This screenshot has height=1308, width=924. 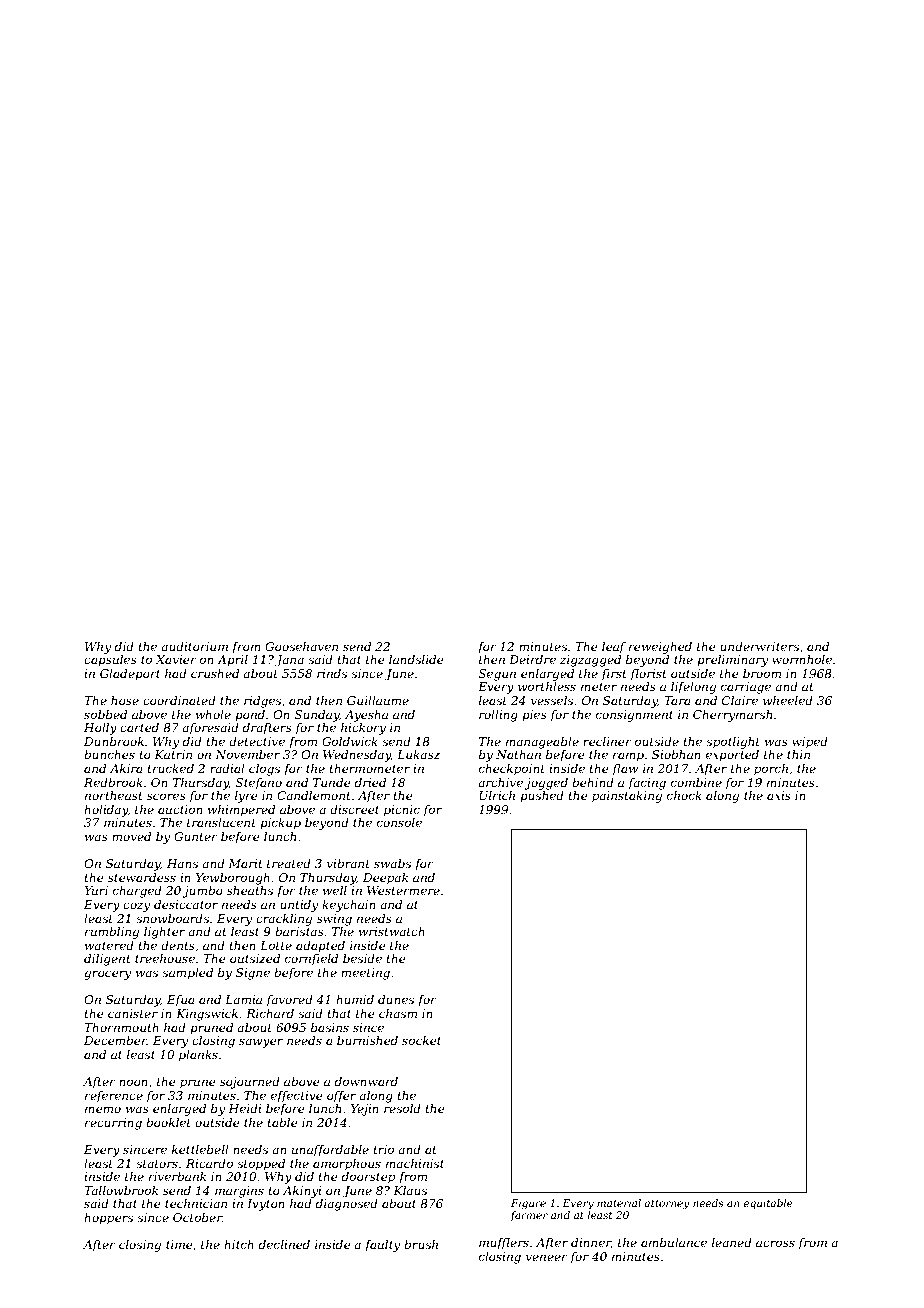 What do you see at coordinates (762, 673) in the screenshot?
I see `broom` at bounding box center [762, 673].
